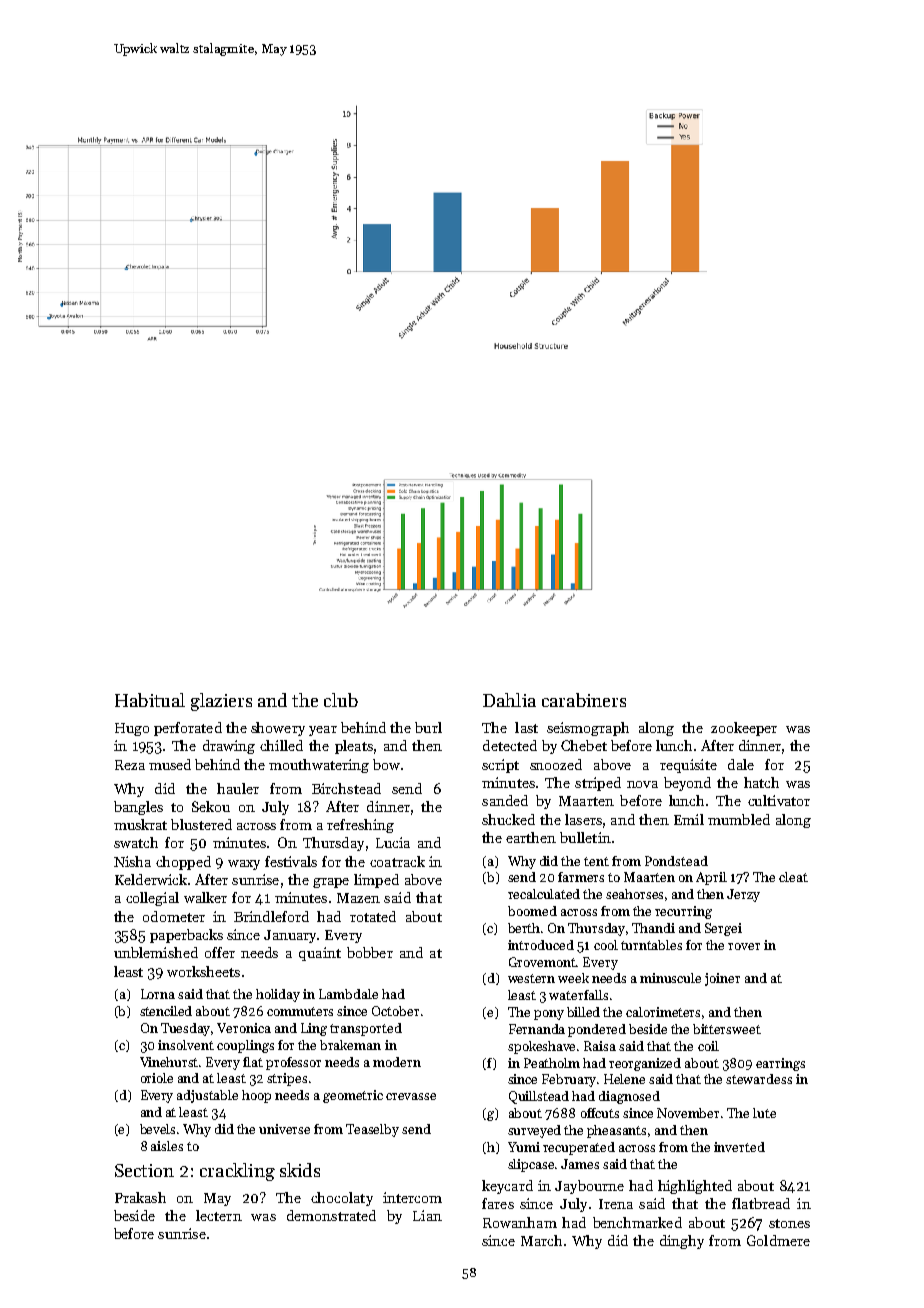 Image resolution: width=924 pixels, height=1308 pixels. What do you see at coordinates (144, 1170) in the page?
I see `Section` at bounding box center [144, 1170].
